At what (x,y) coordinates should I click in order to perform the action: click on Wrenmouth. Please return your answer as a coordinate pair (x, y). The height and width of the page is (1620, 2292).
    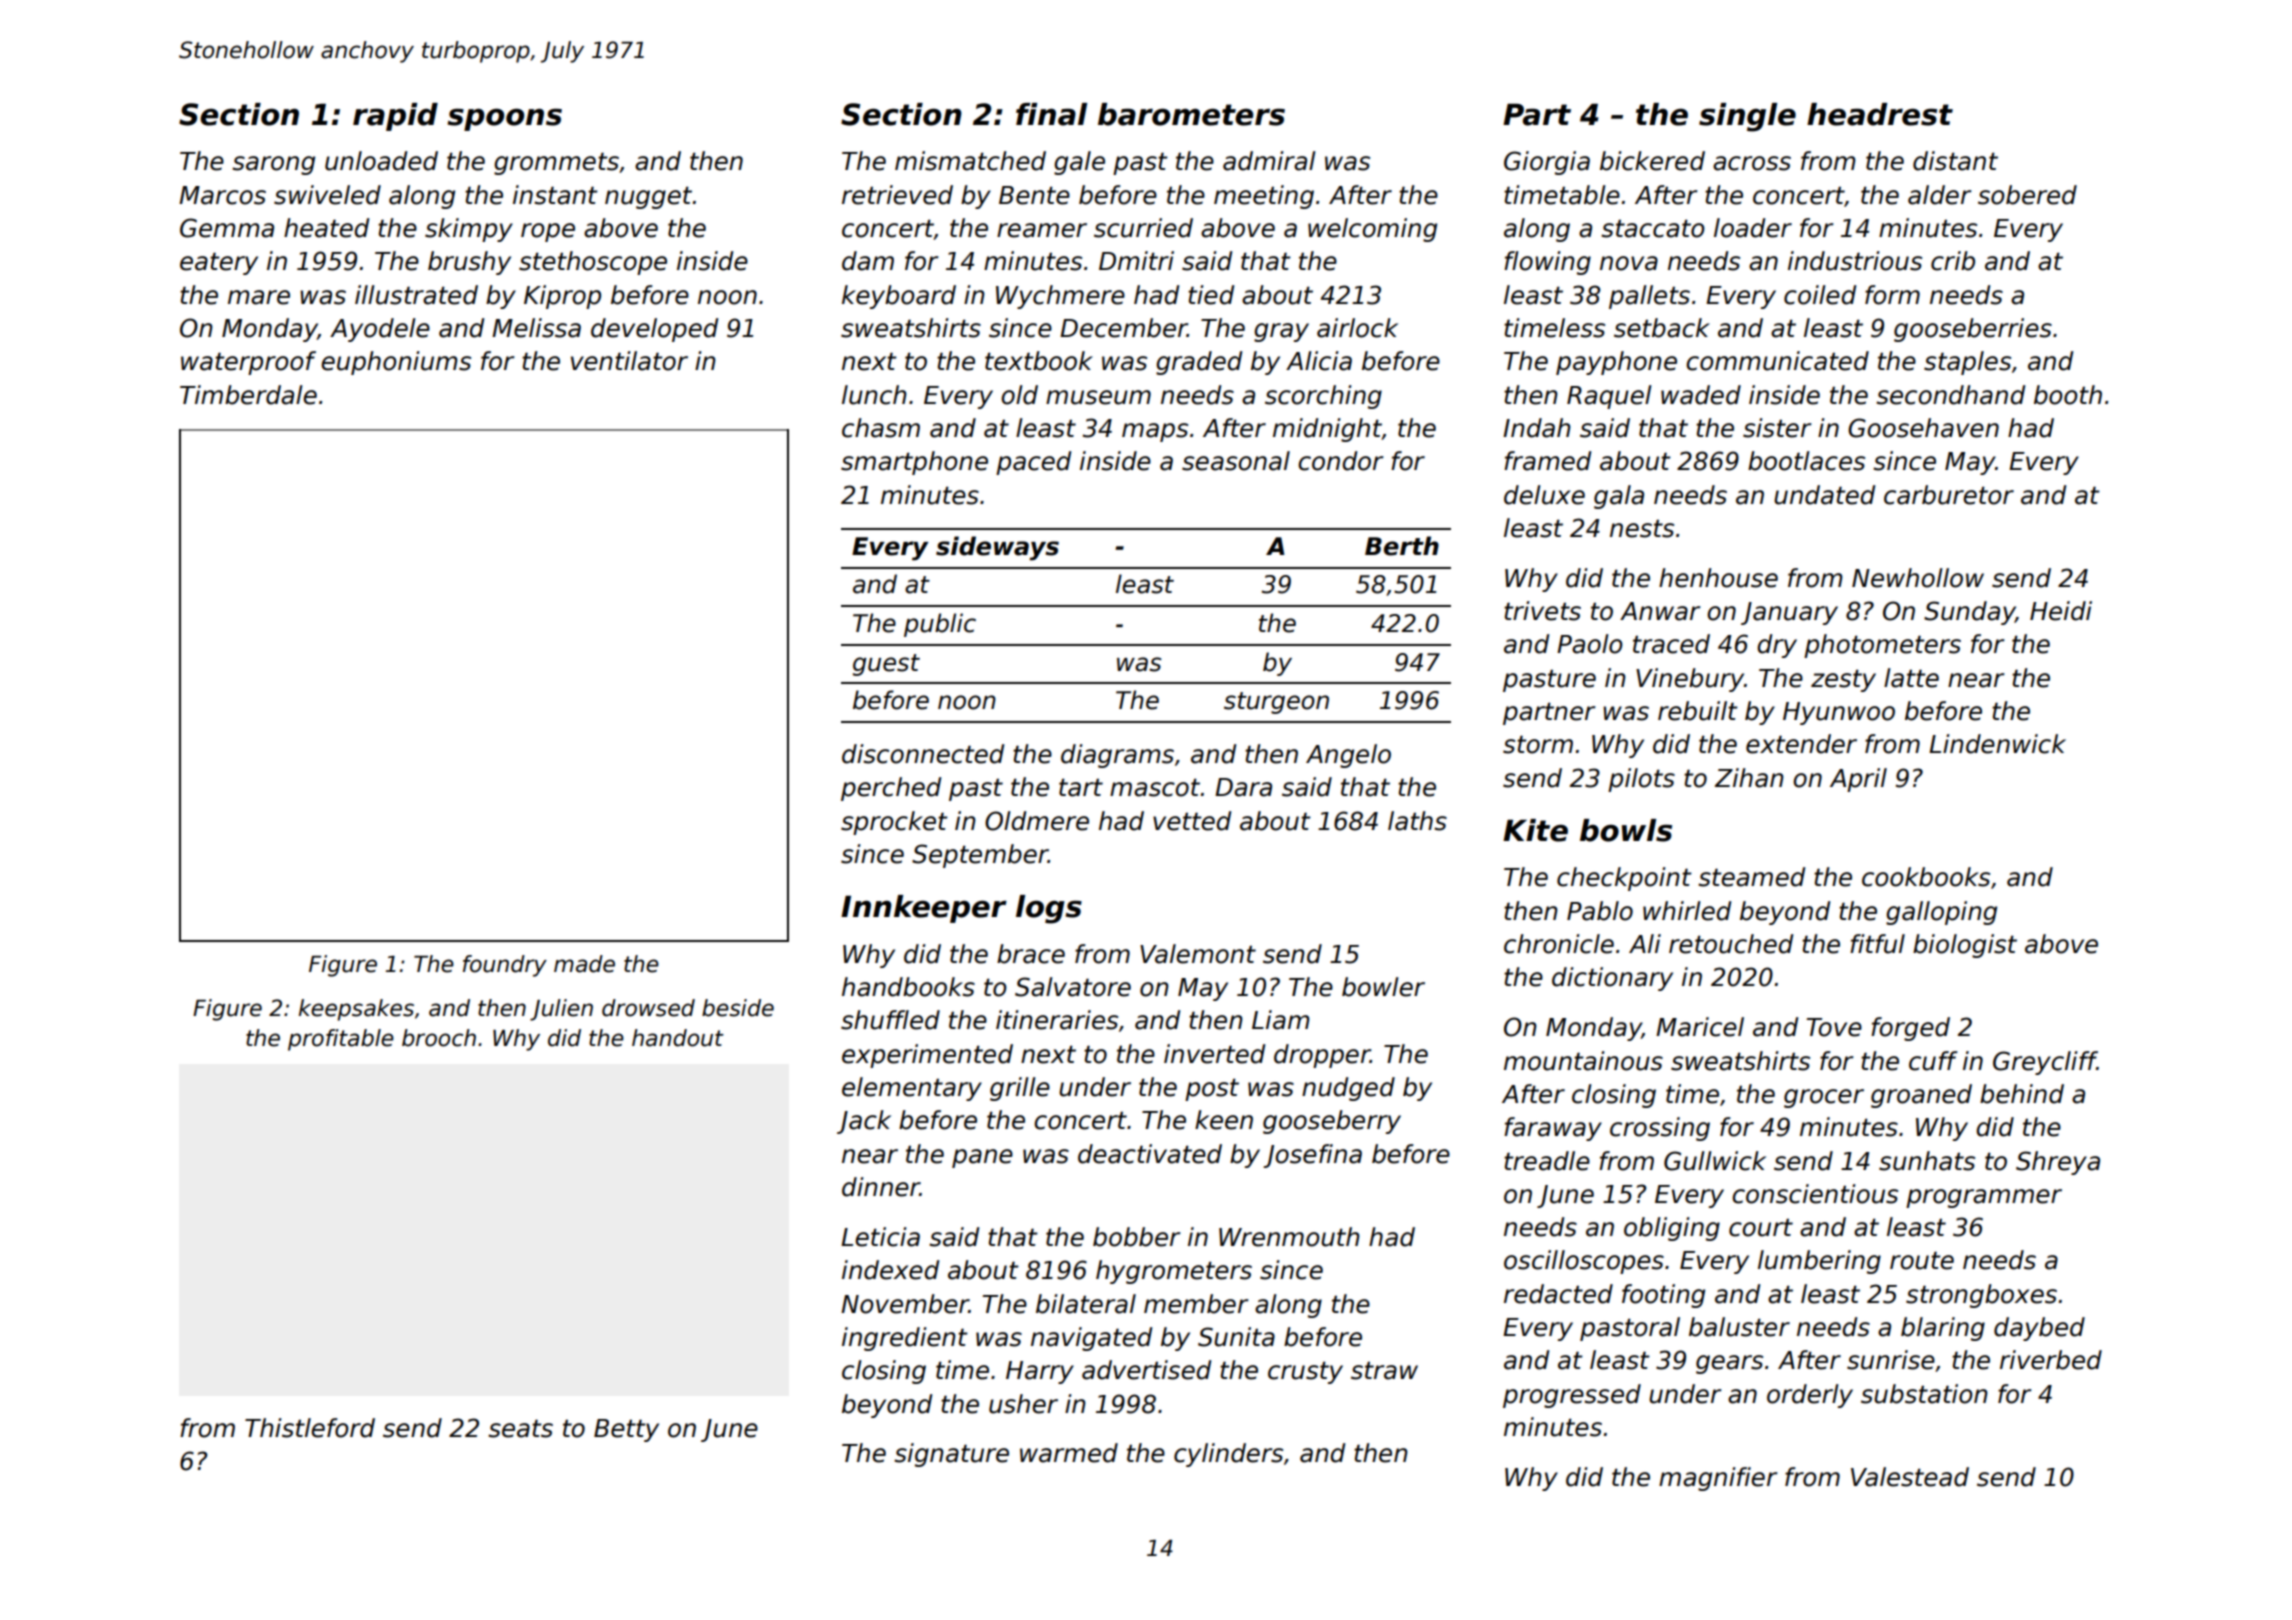
    Looking at the image, I should click on (1289, 1237).
